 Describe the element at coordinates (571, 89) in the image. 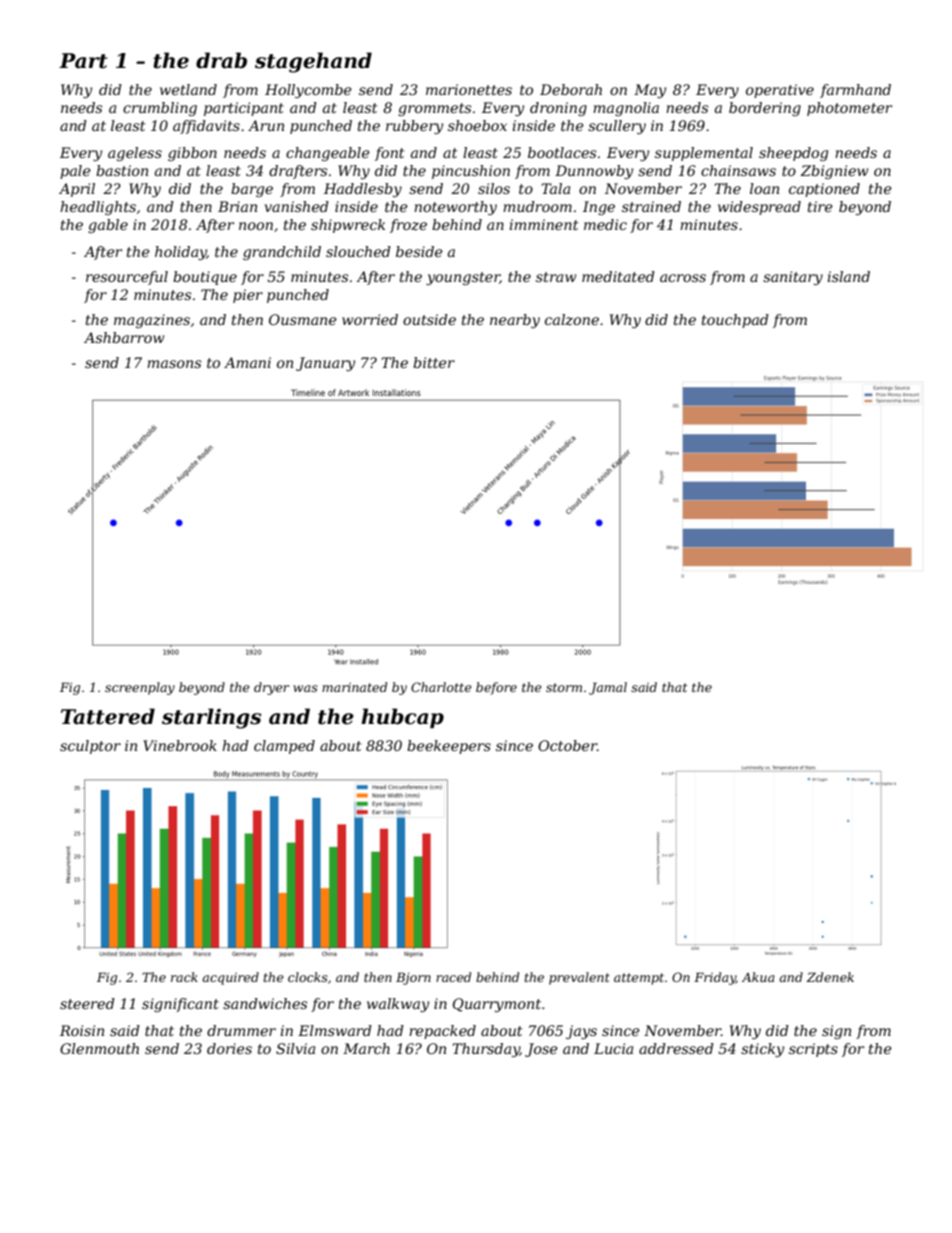

I see `Deborah` at that location.
